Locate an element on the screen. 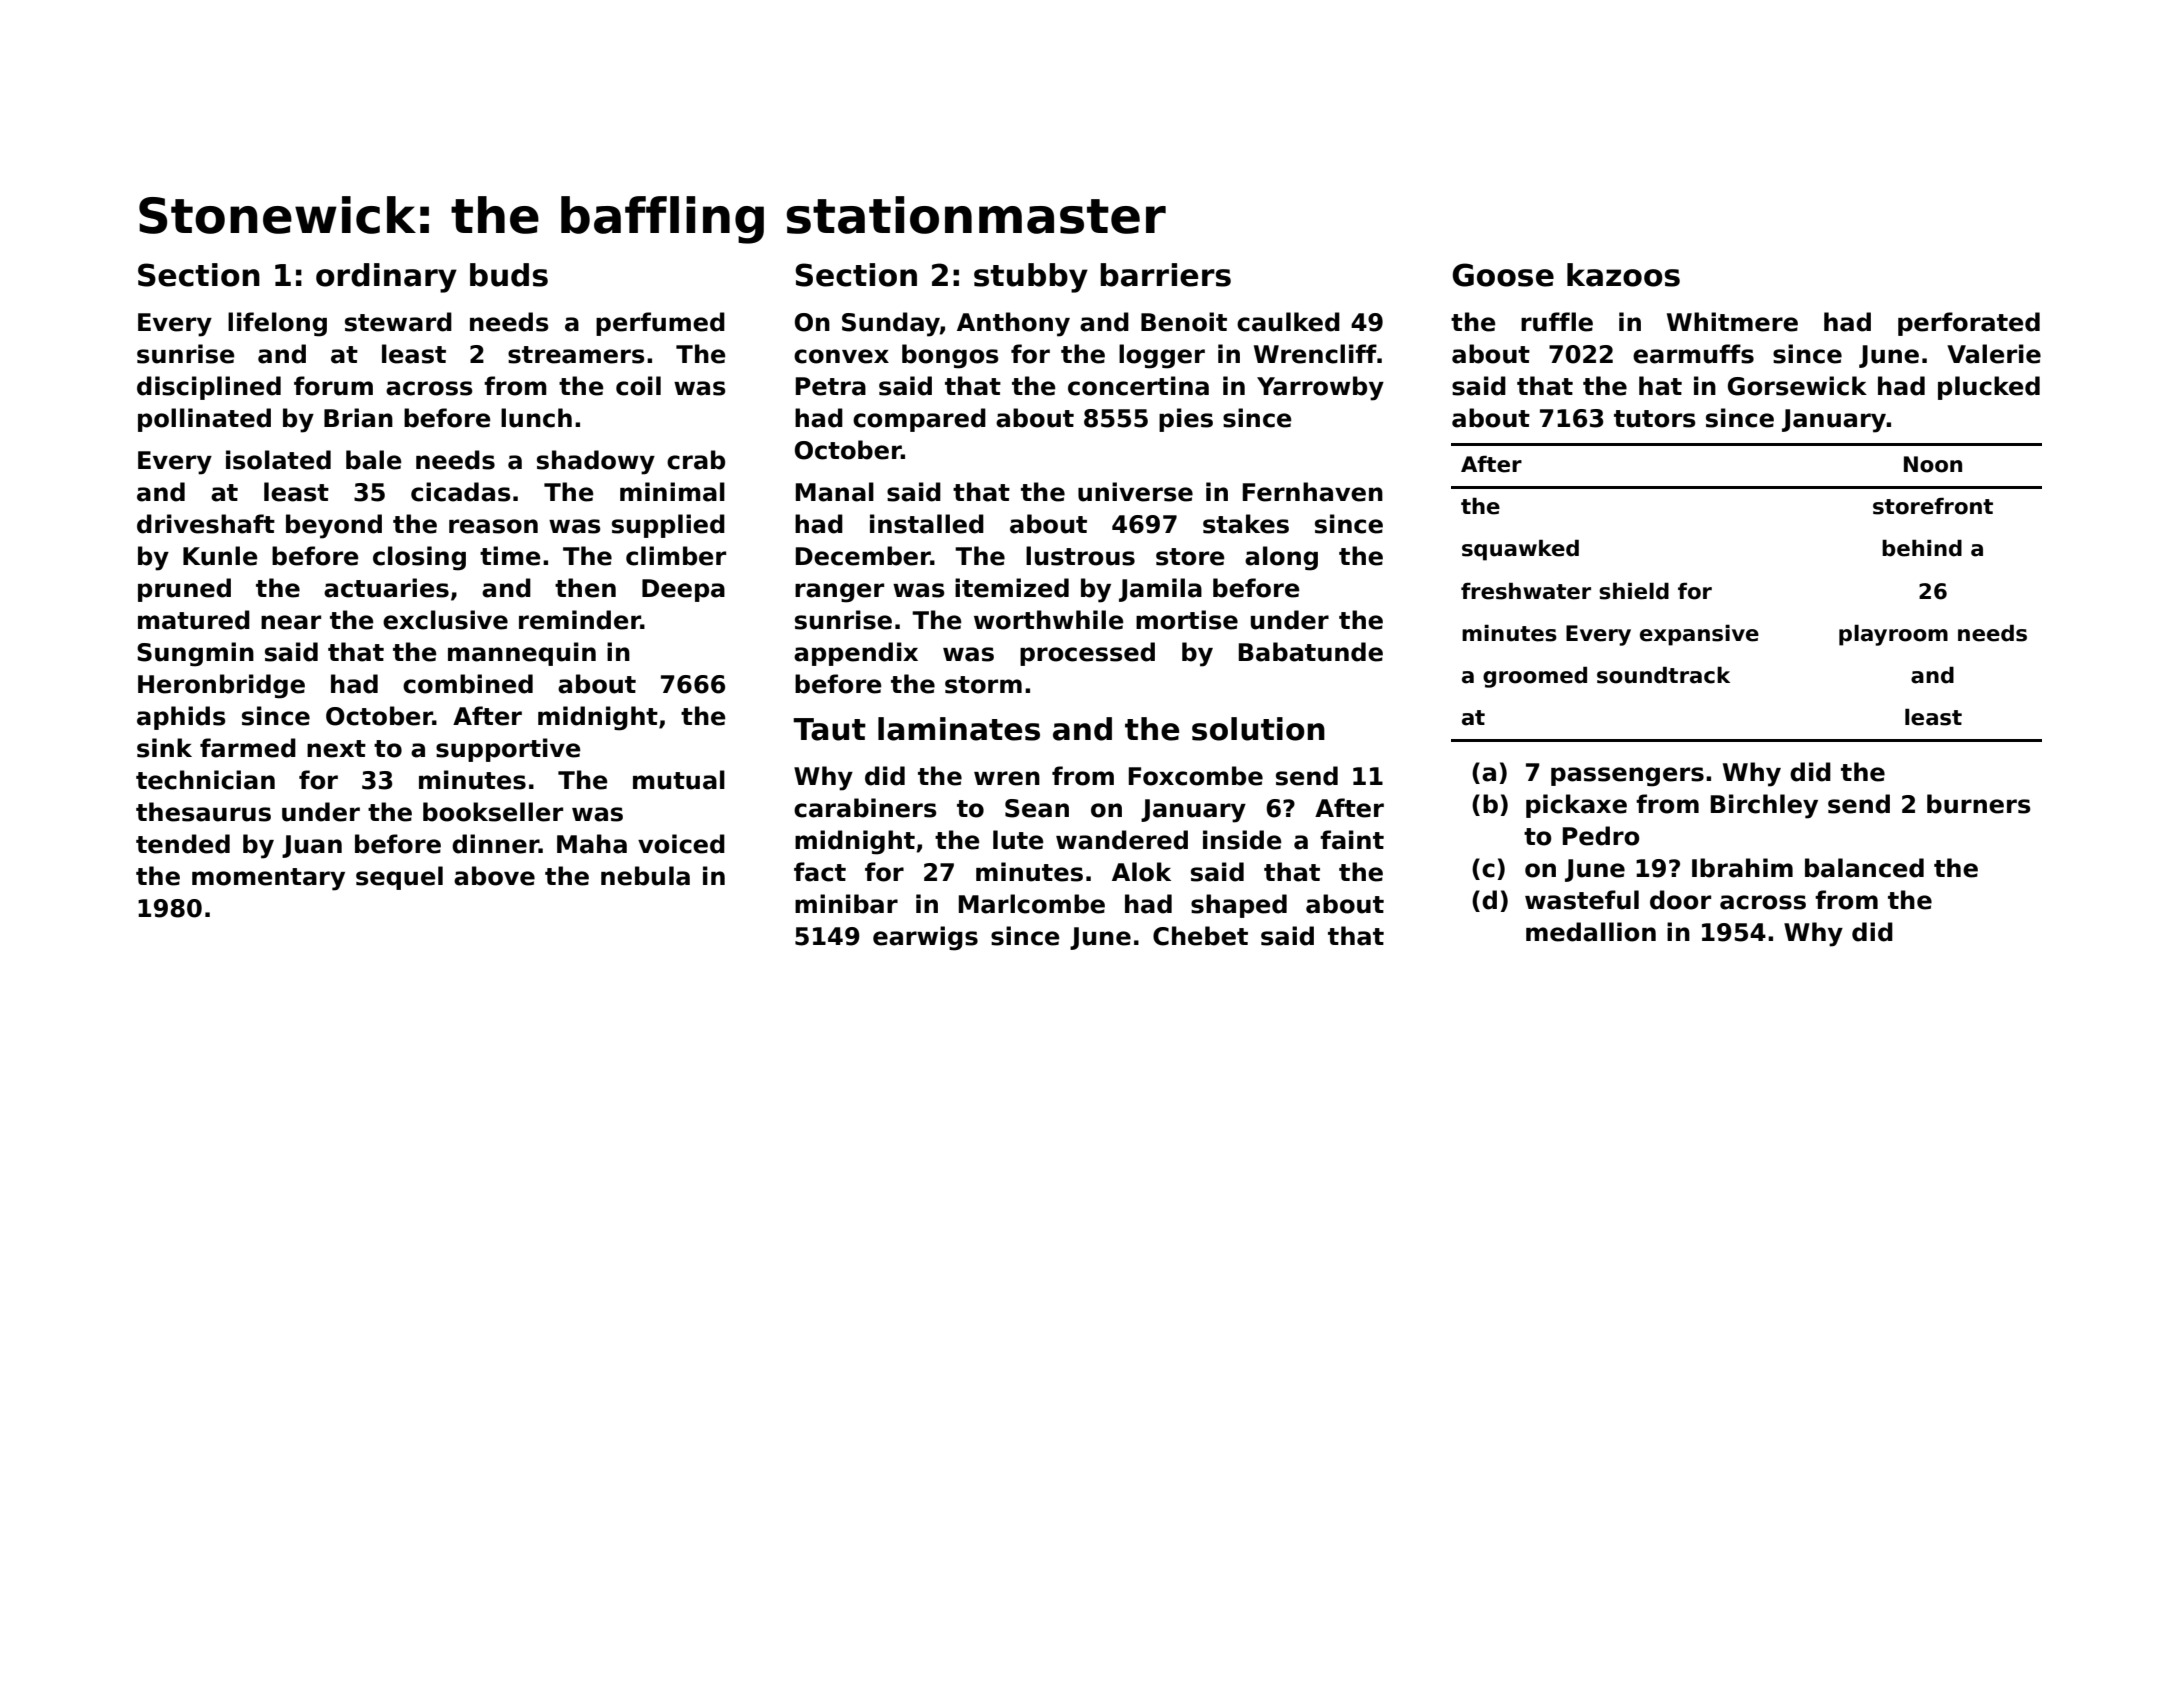 This screenshot has width=2178, height=1683. lunch is located at coordinates (536, 418).
